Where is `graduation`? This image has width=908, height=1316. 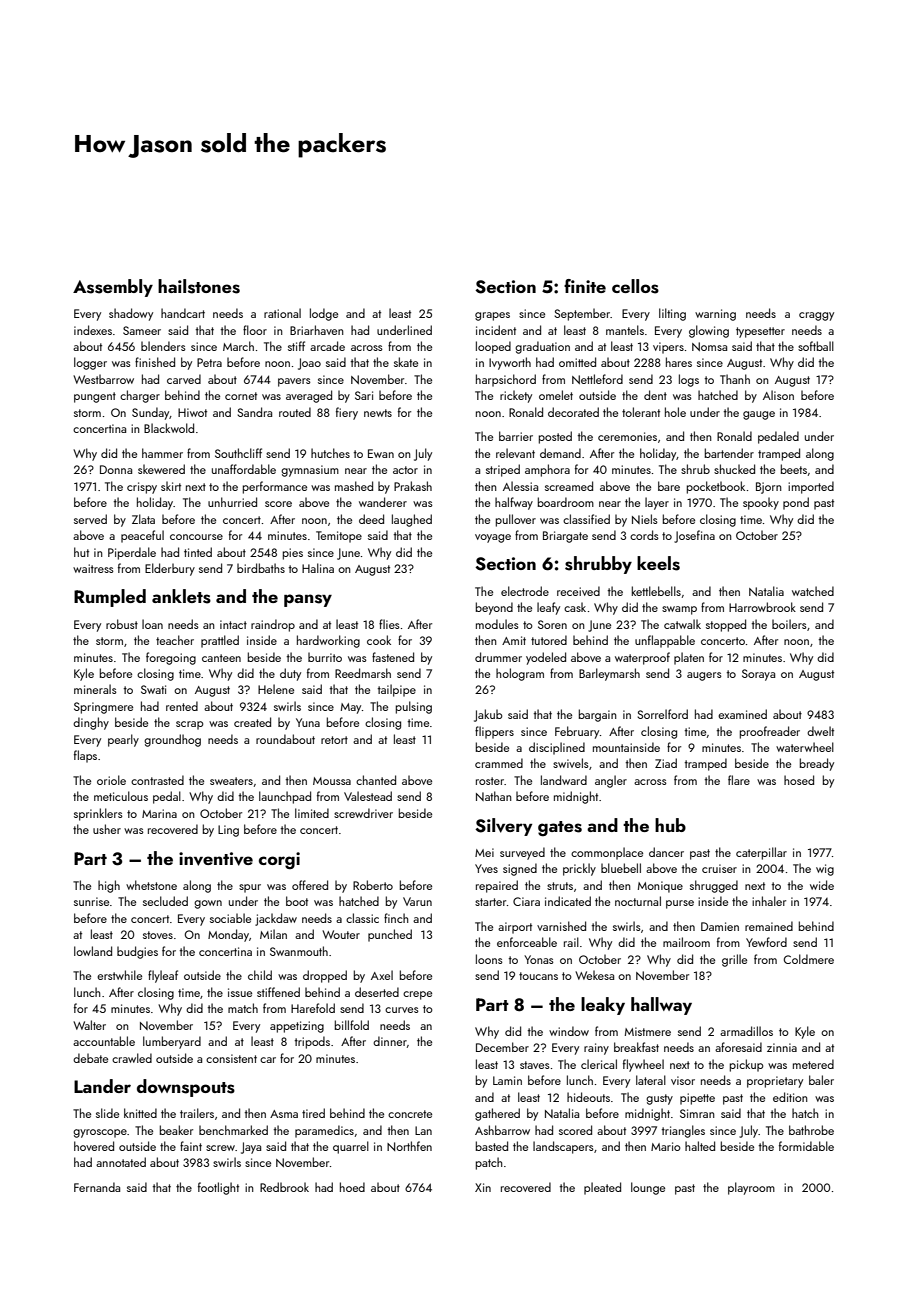
graduation is located at coordinates (542, 347).
